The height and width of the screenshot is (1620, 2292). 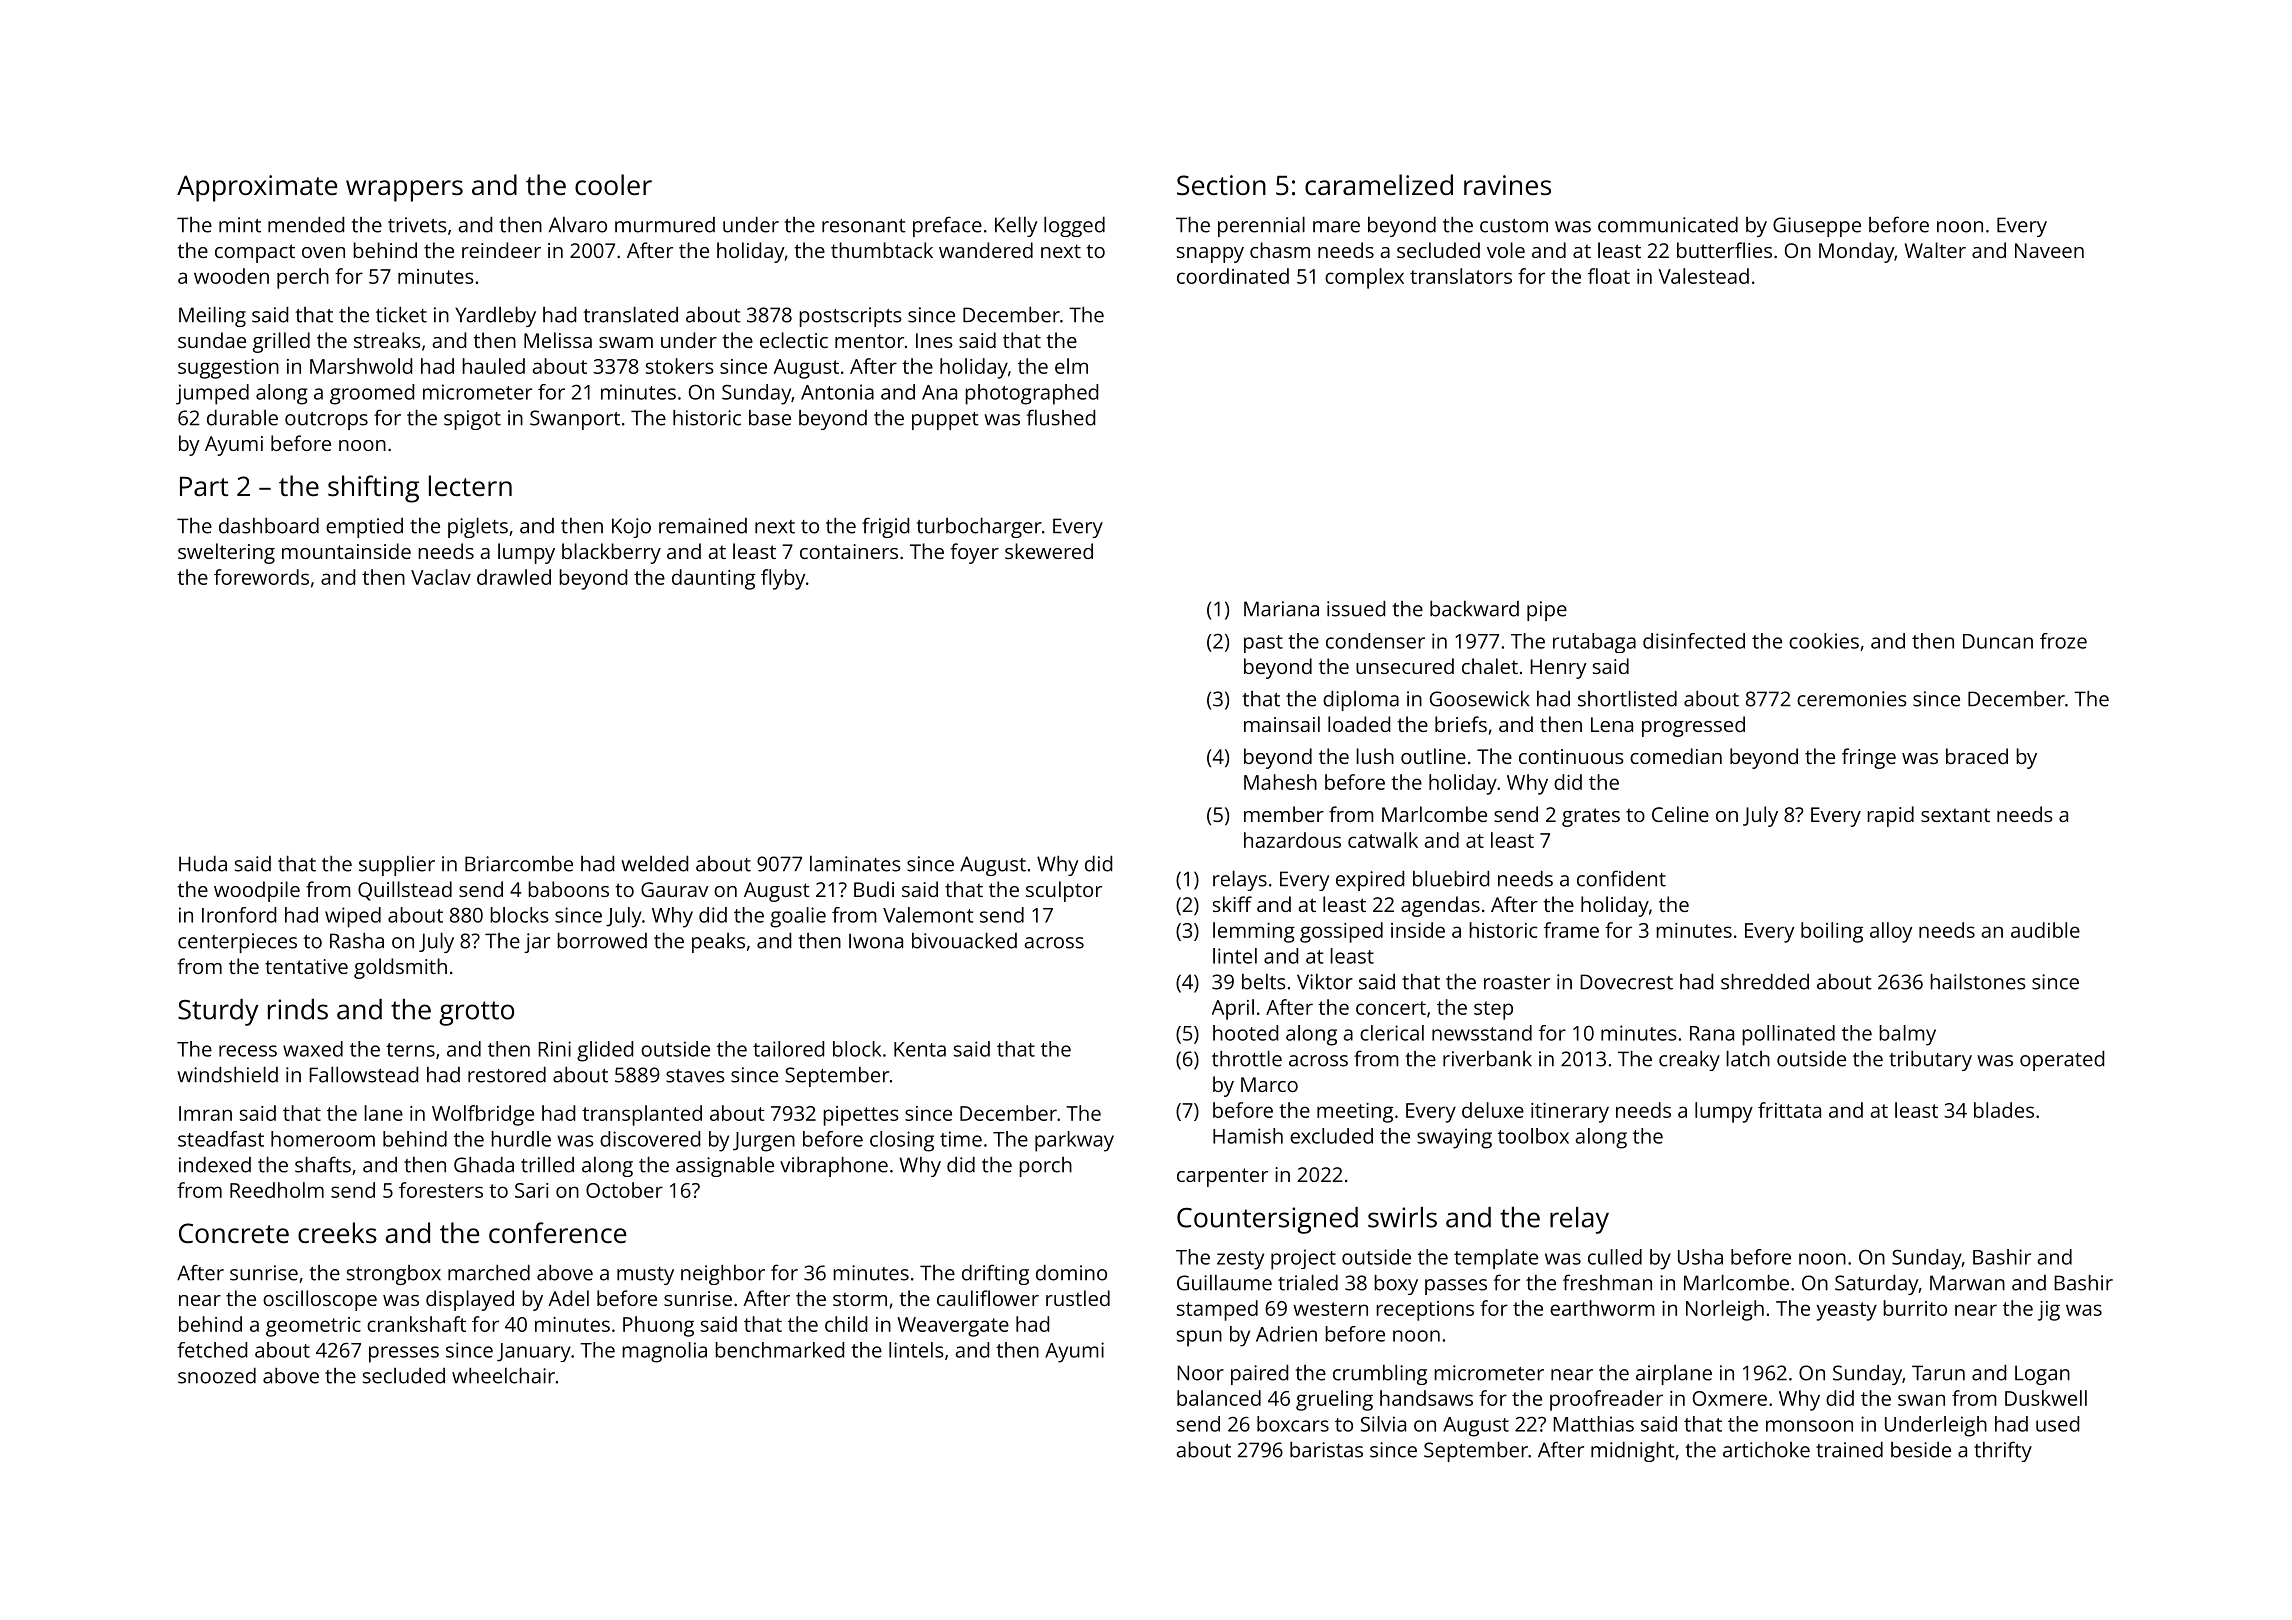 What do you see at coordinates (1281, 609) in the screenshot?
I see `Mariana` at bounding box center [1281, 609].
